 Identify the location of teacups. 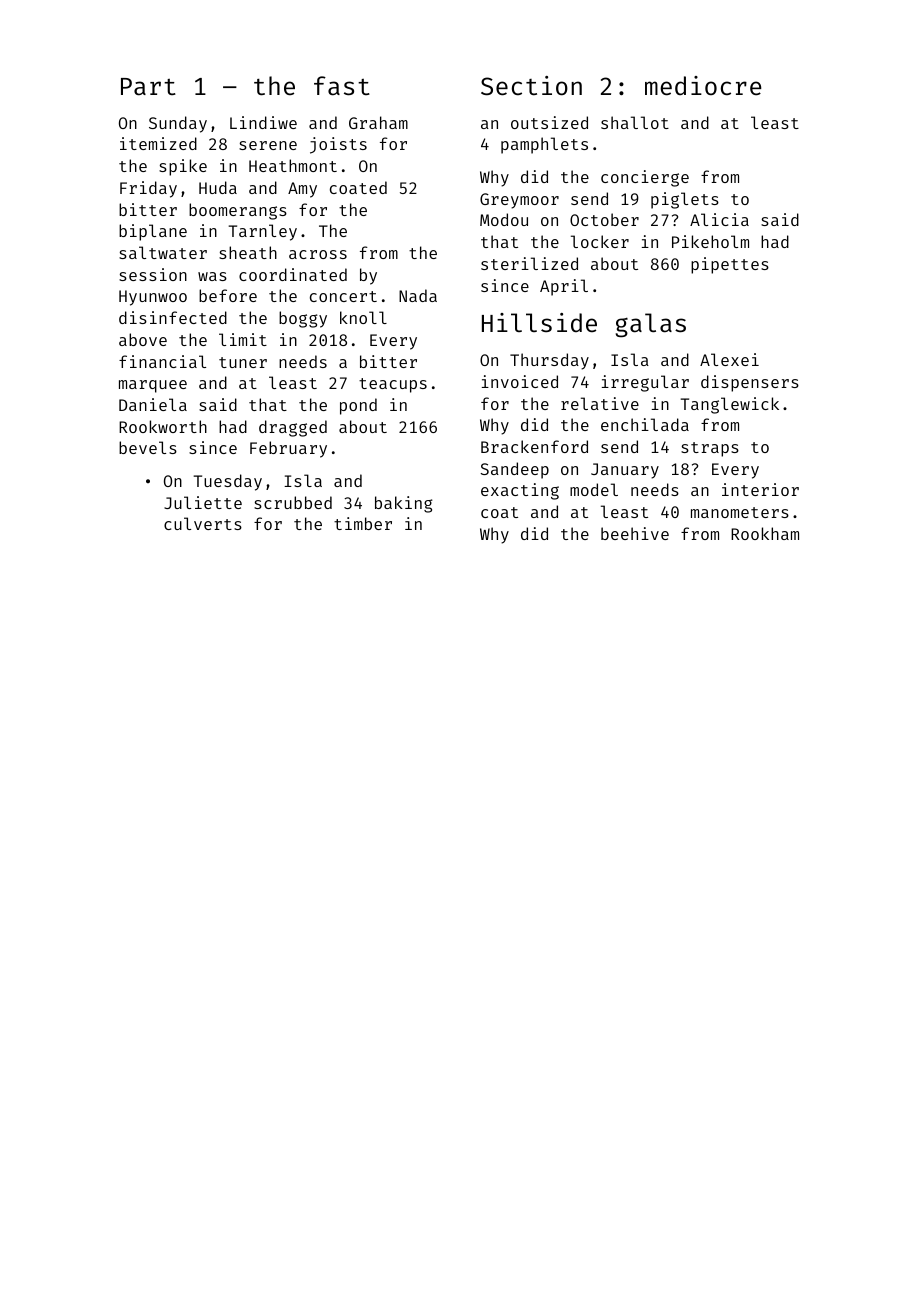
(393, 385).
